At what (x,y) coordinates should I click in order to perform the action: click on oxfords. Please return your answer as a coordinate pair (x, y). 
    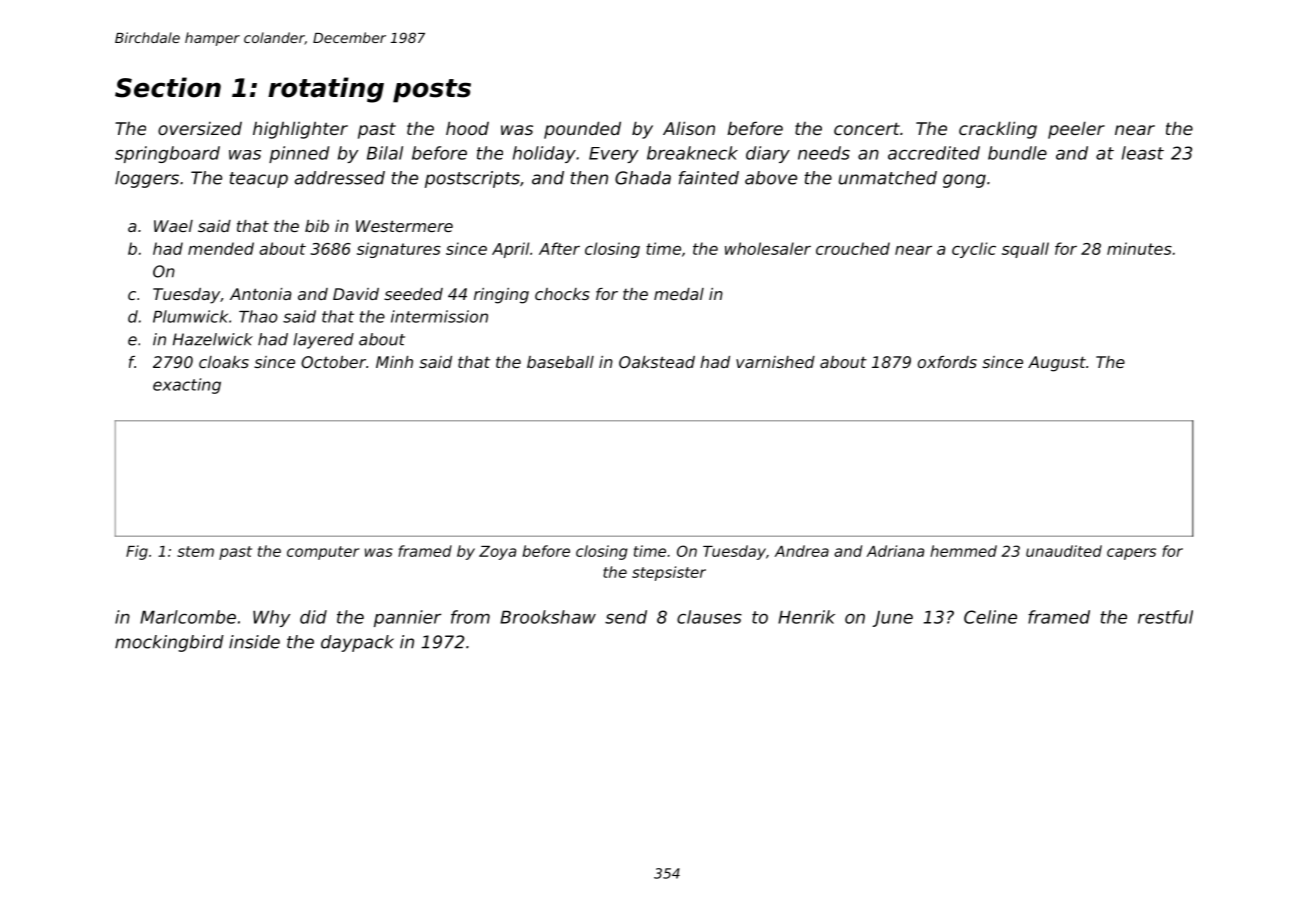
    Looking at the image, I should click on (947, 362).
